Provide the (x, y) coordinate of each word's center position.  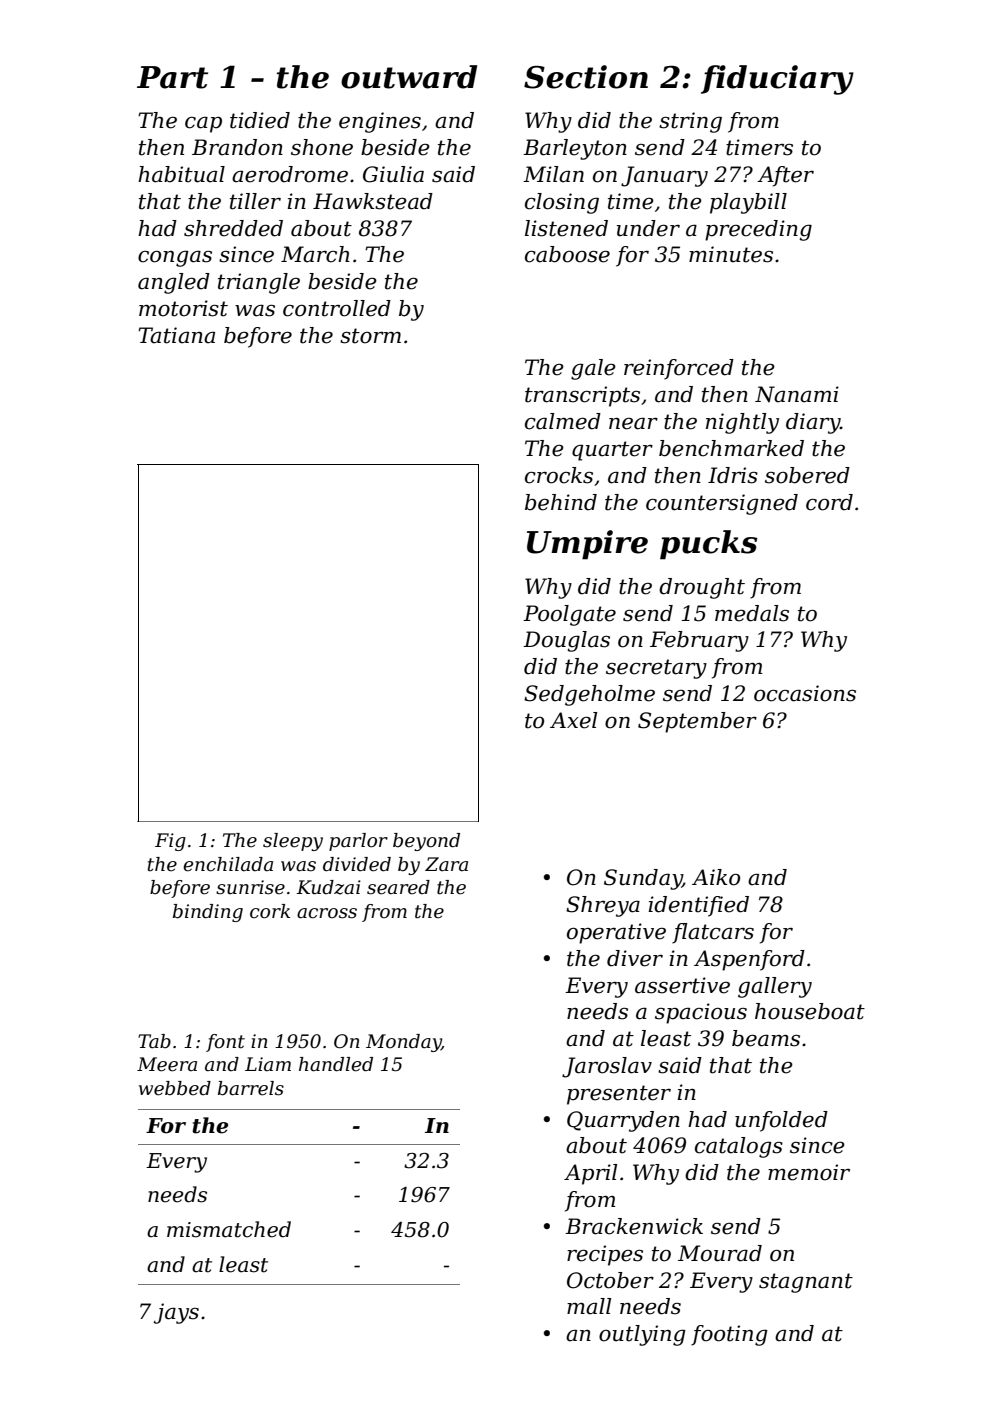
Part (172, 77)
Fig (170, 842)
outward (409, 77)
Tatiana (176, 335)
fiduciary (777, 80)
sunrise (250, 887)
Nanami (797, 394)
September (697, 722)
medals (752, 613)
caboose (567, 254)
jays (176, 1313)
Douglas (566, 641)
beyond (426, 842)
